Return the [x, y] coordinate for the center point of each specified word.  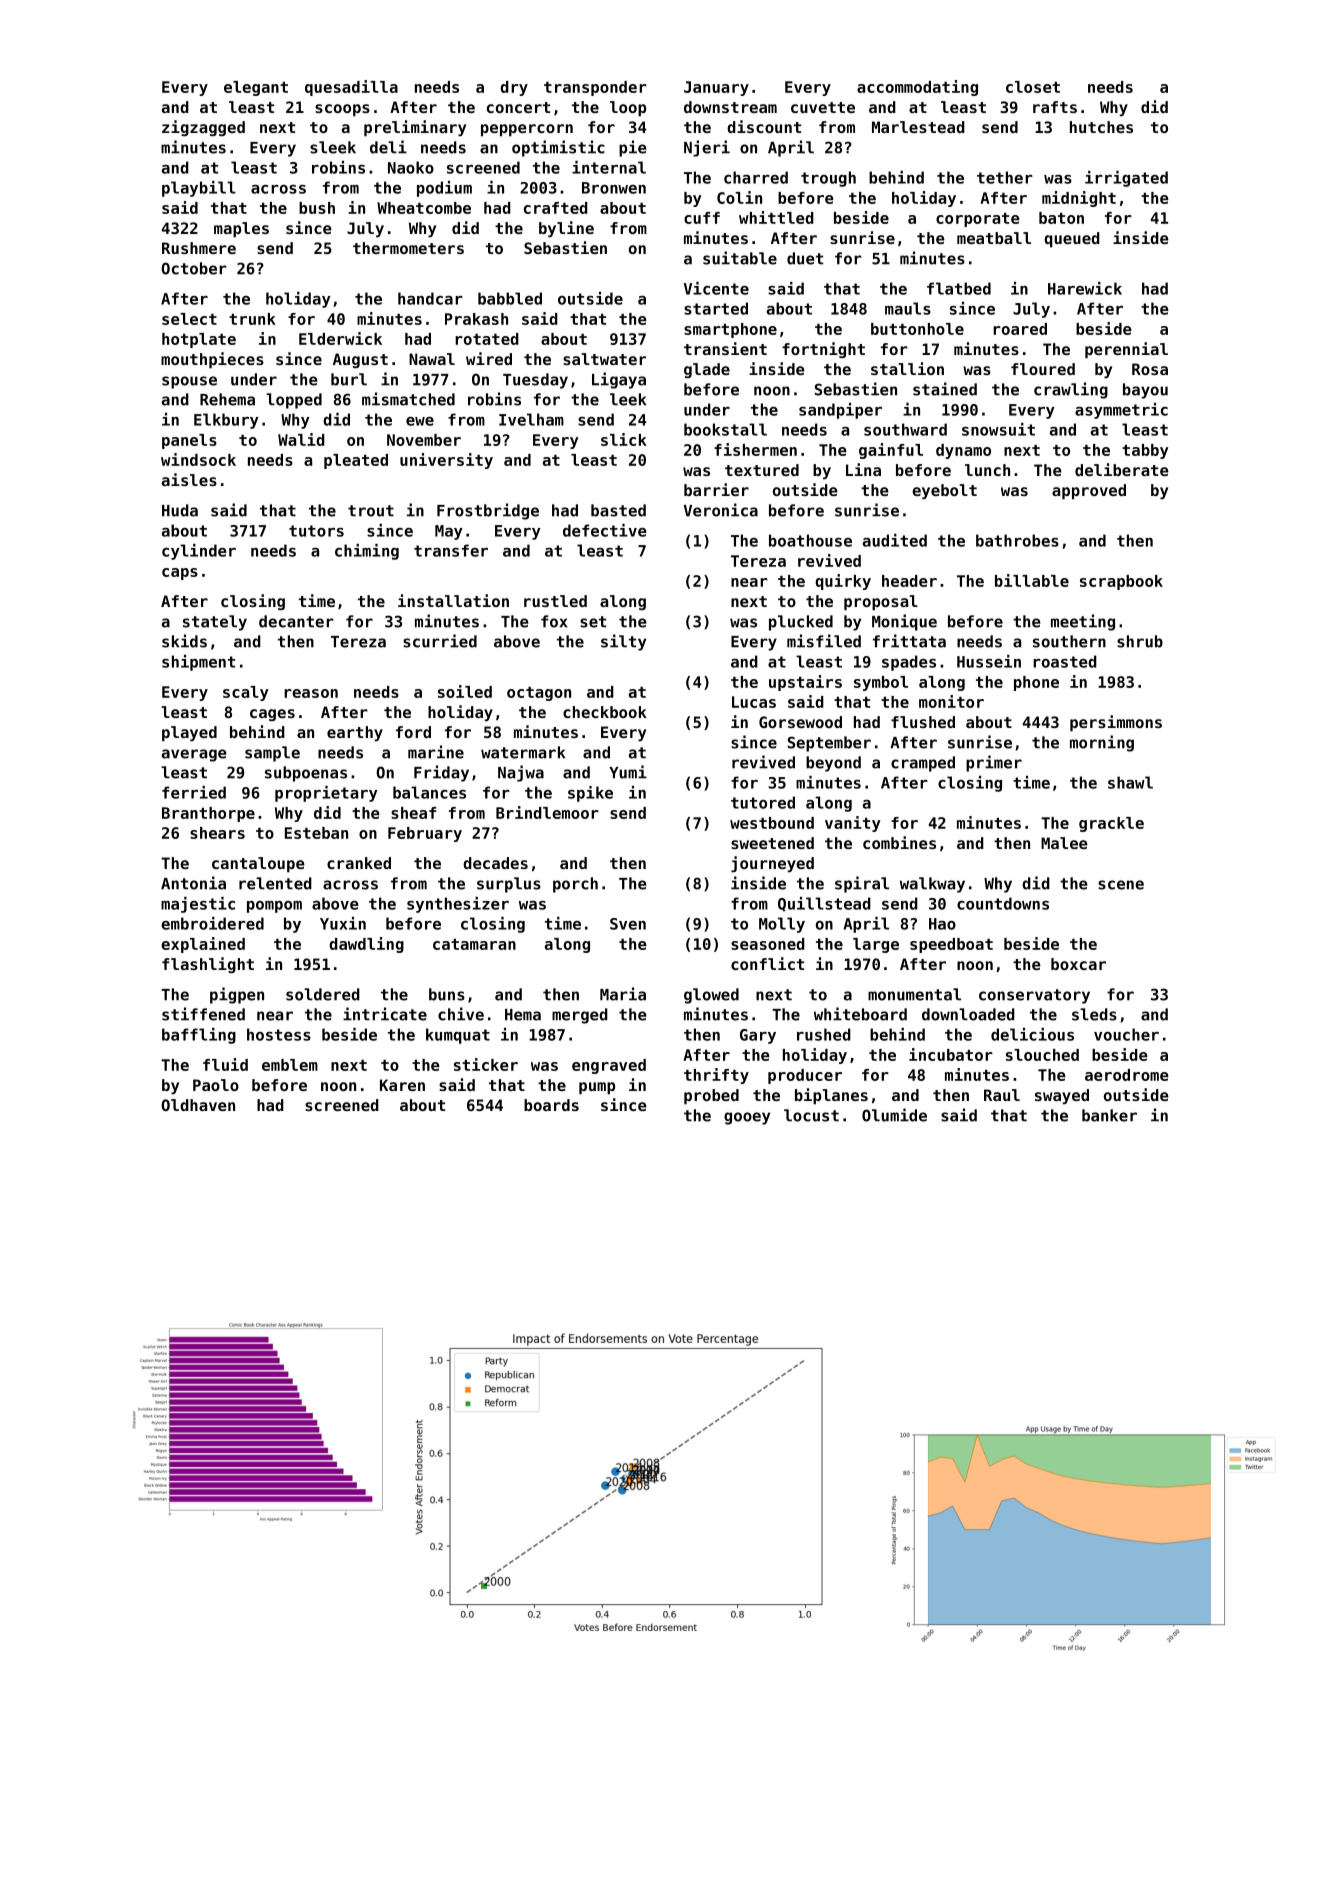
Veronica [721, 510]
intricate [385, 1014]
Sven [628, 924]
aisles [189, 479]
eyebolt [944, 491]
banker [1109, 1115]
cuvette [823, 107]
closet [1033, 87]
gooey [747, 1118]
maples [241, 230]
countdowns [1003, 903]
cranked [359, 863]
